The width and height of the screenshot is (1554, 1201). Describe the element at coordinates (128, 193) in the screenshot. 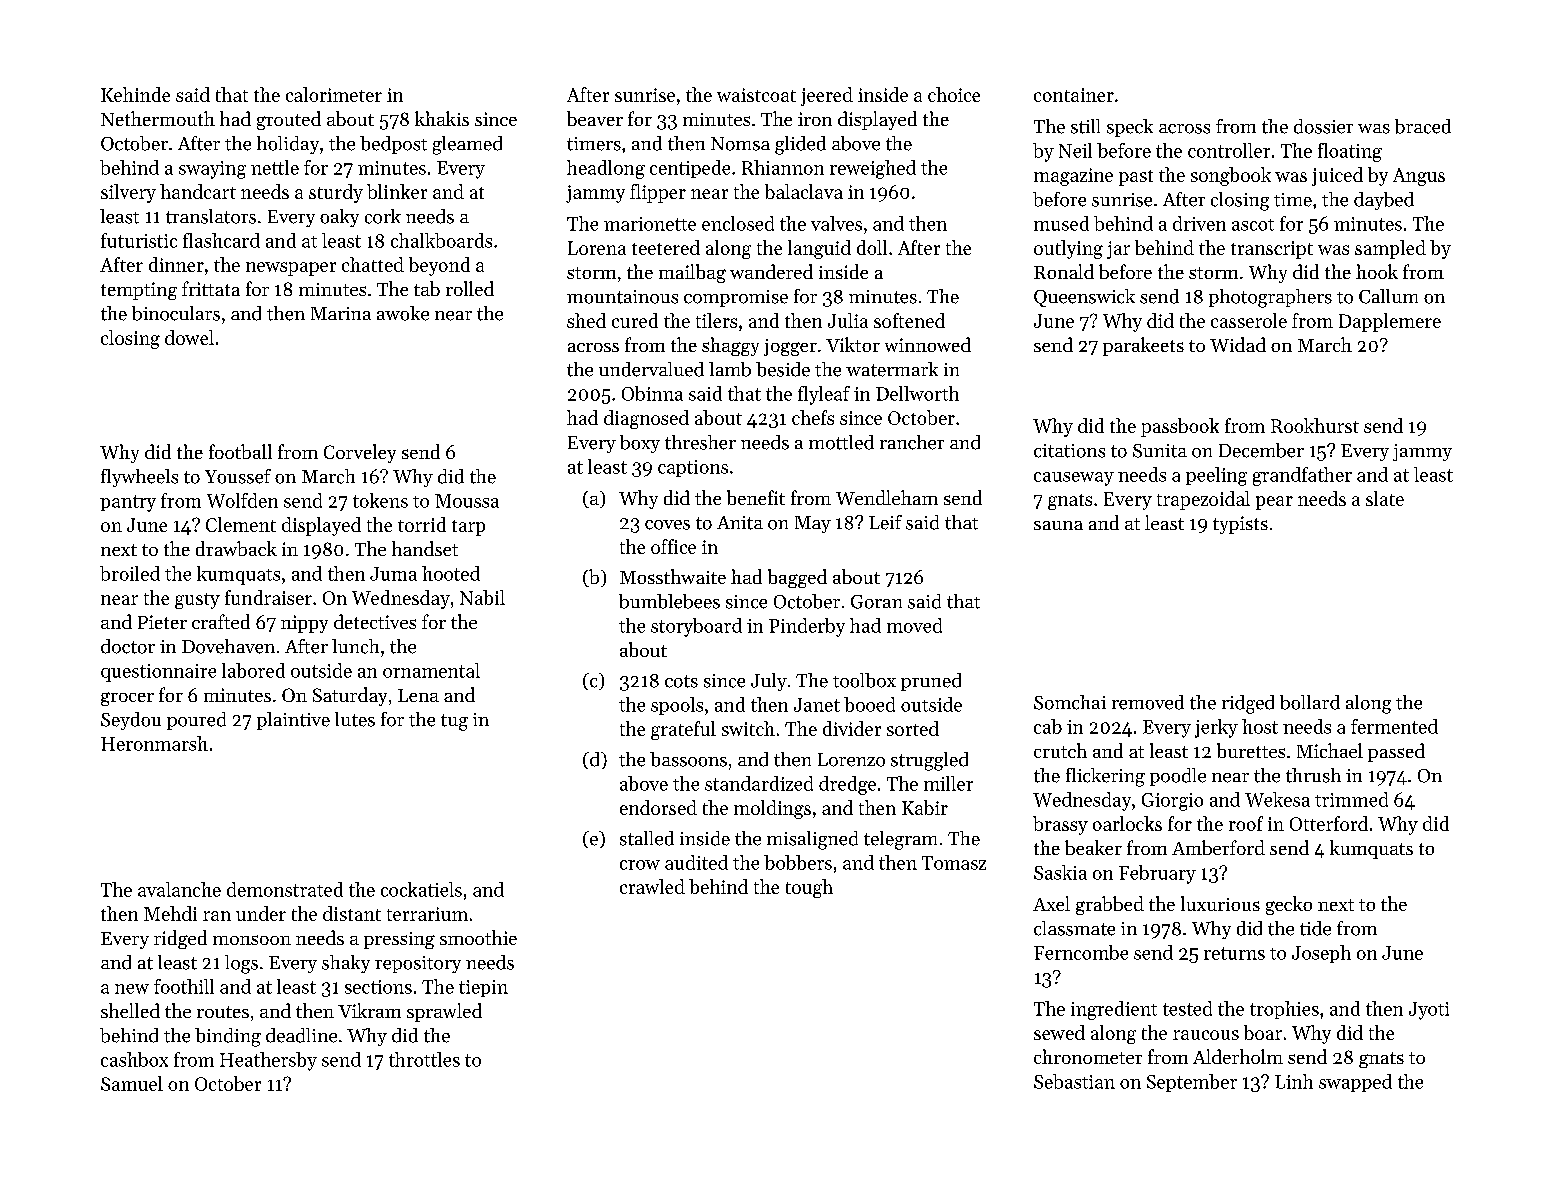

I see `silvery` at that location.
